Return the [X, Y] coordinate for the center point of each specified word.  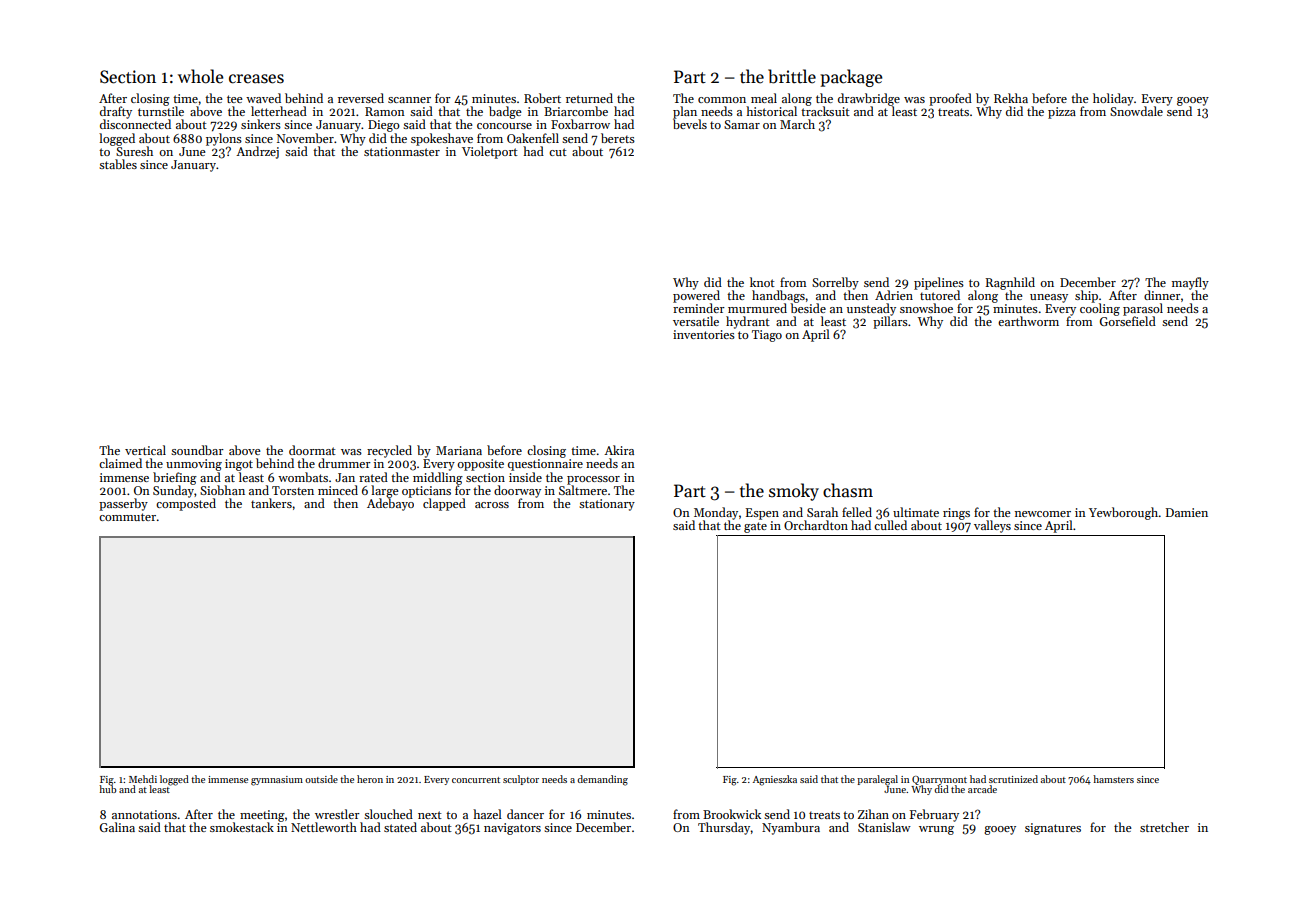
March [797, 124]
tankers [271, 503]
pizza [1062, 113]
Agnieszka [775, 780]
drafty [116, 112]
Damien [1187, 512]
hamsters [1113, 779]
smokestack [242, 827]
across [492, 505]
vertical [145, 450]
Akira [619, 450]
